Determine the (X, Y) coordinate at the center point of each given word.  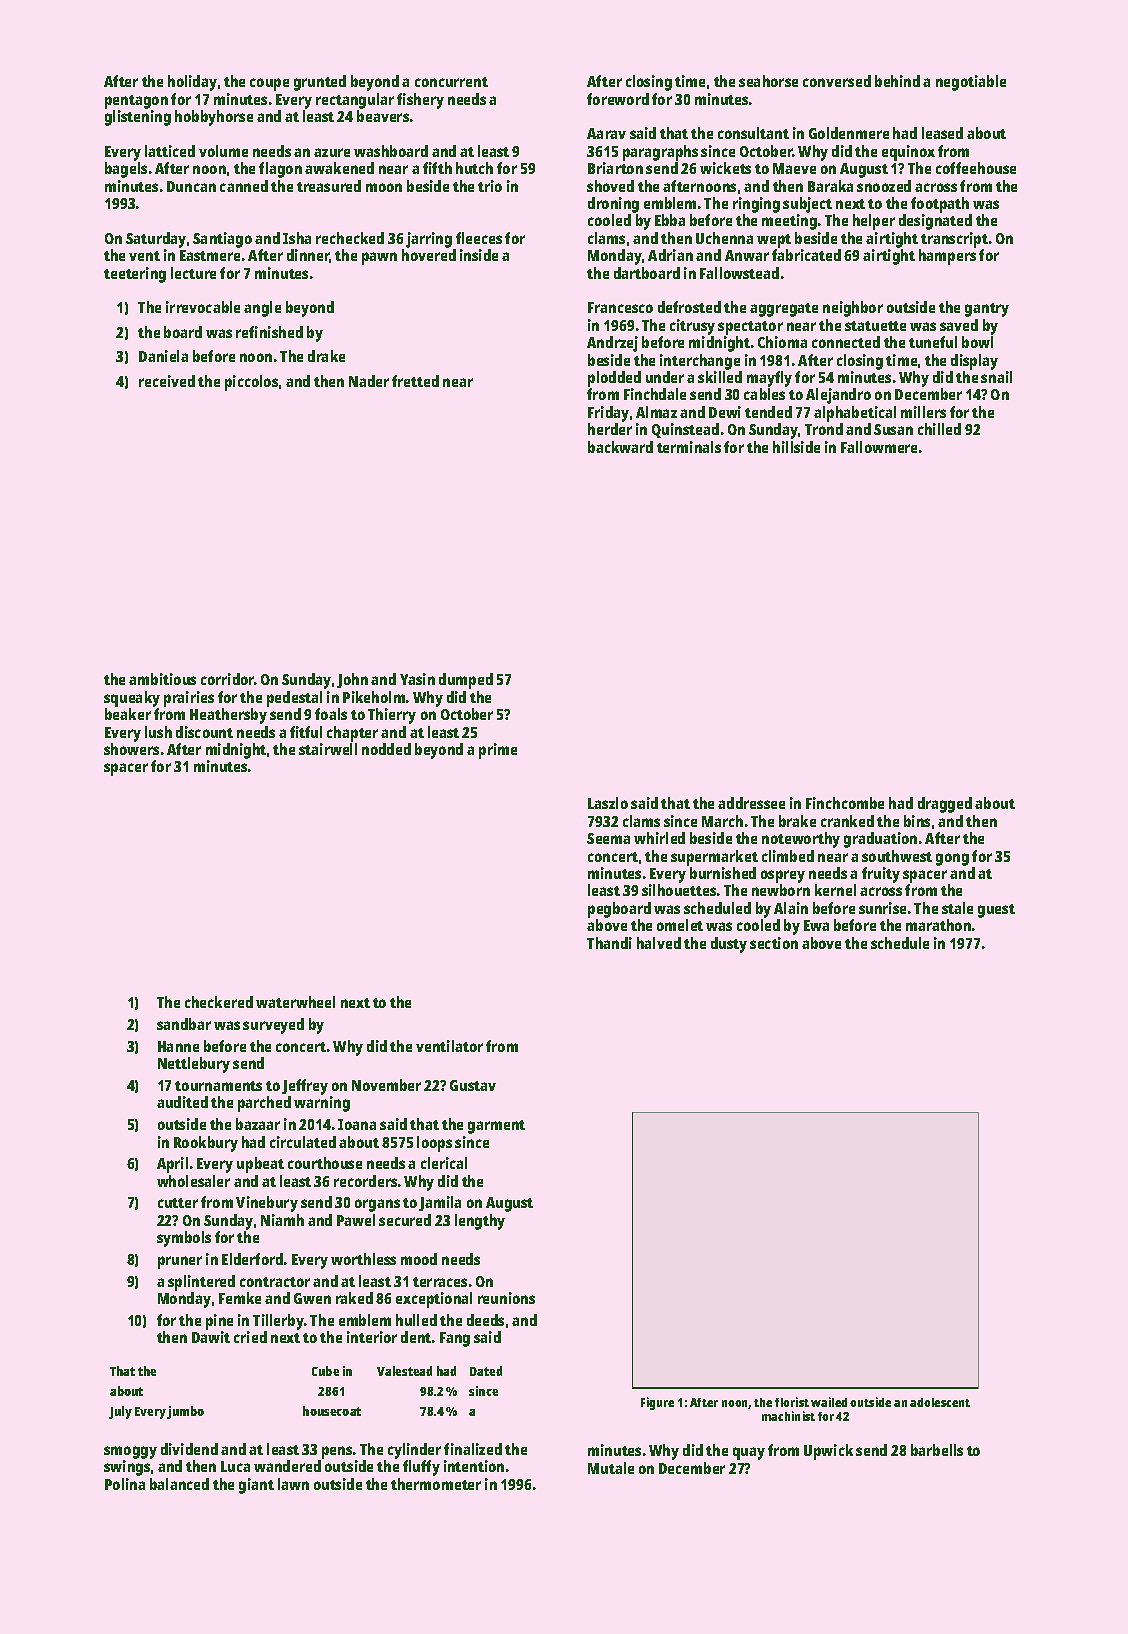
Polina (125, 1484)
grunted (320, 83)
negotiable (971, 83)
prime (498, 751)
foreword (618, 99)
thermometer (436, 1484)
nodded (386, 749)
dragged (945, 805)
